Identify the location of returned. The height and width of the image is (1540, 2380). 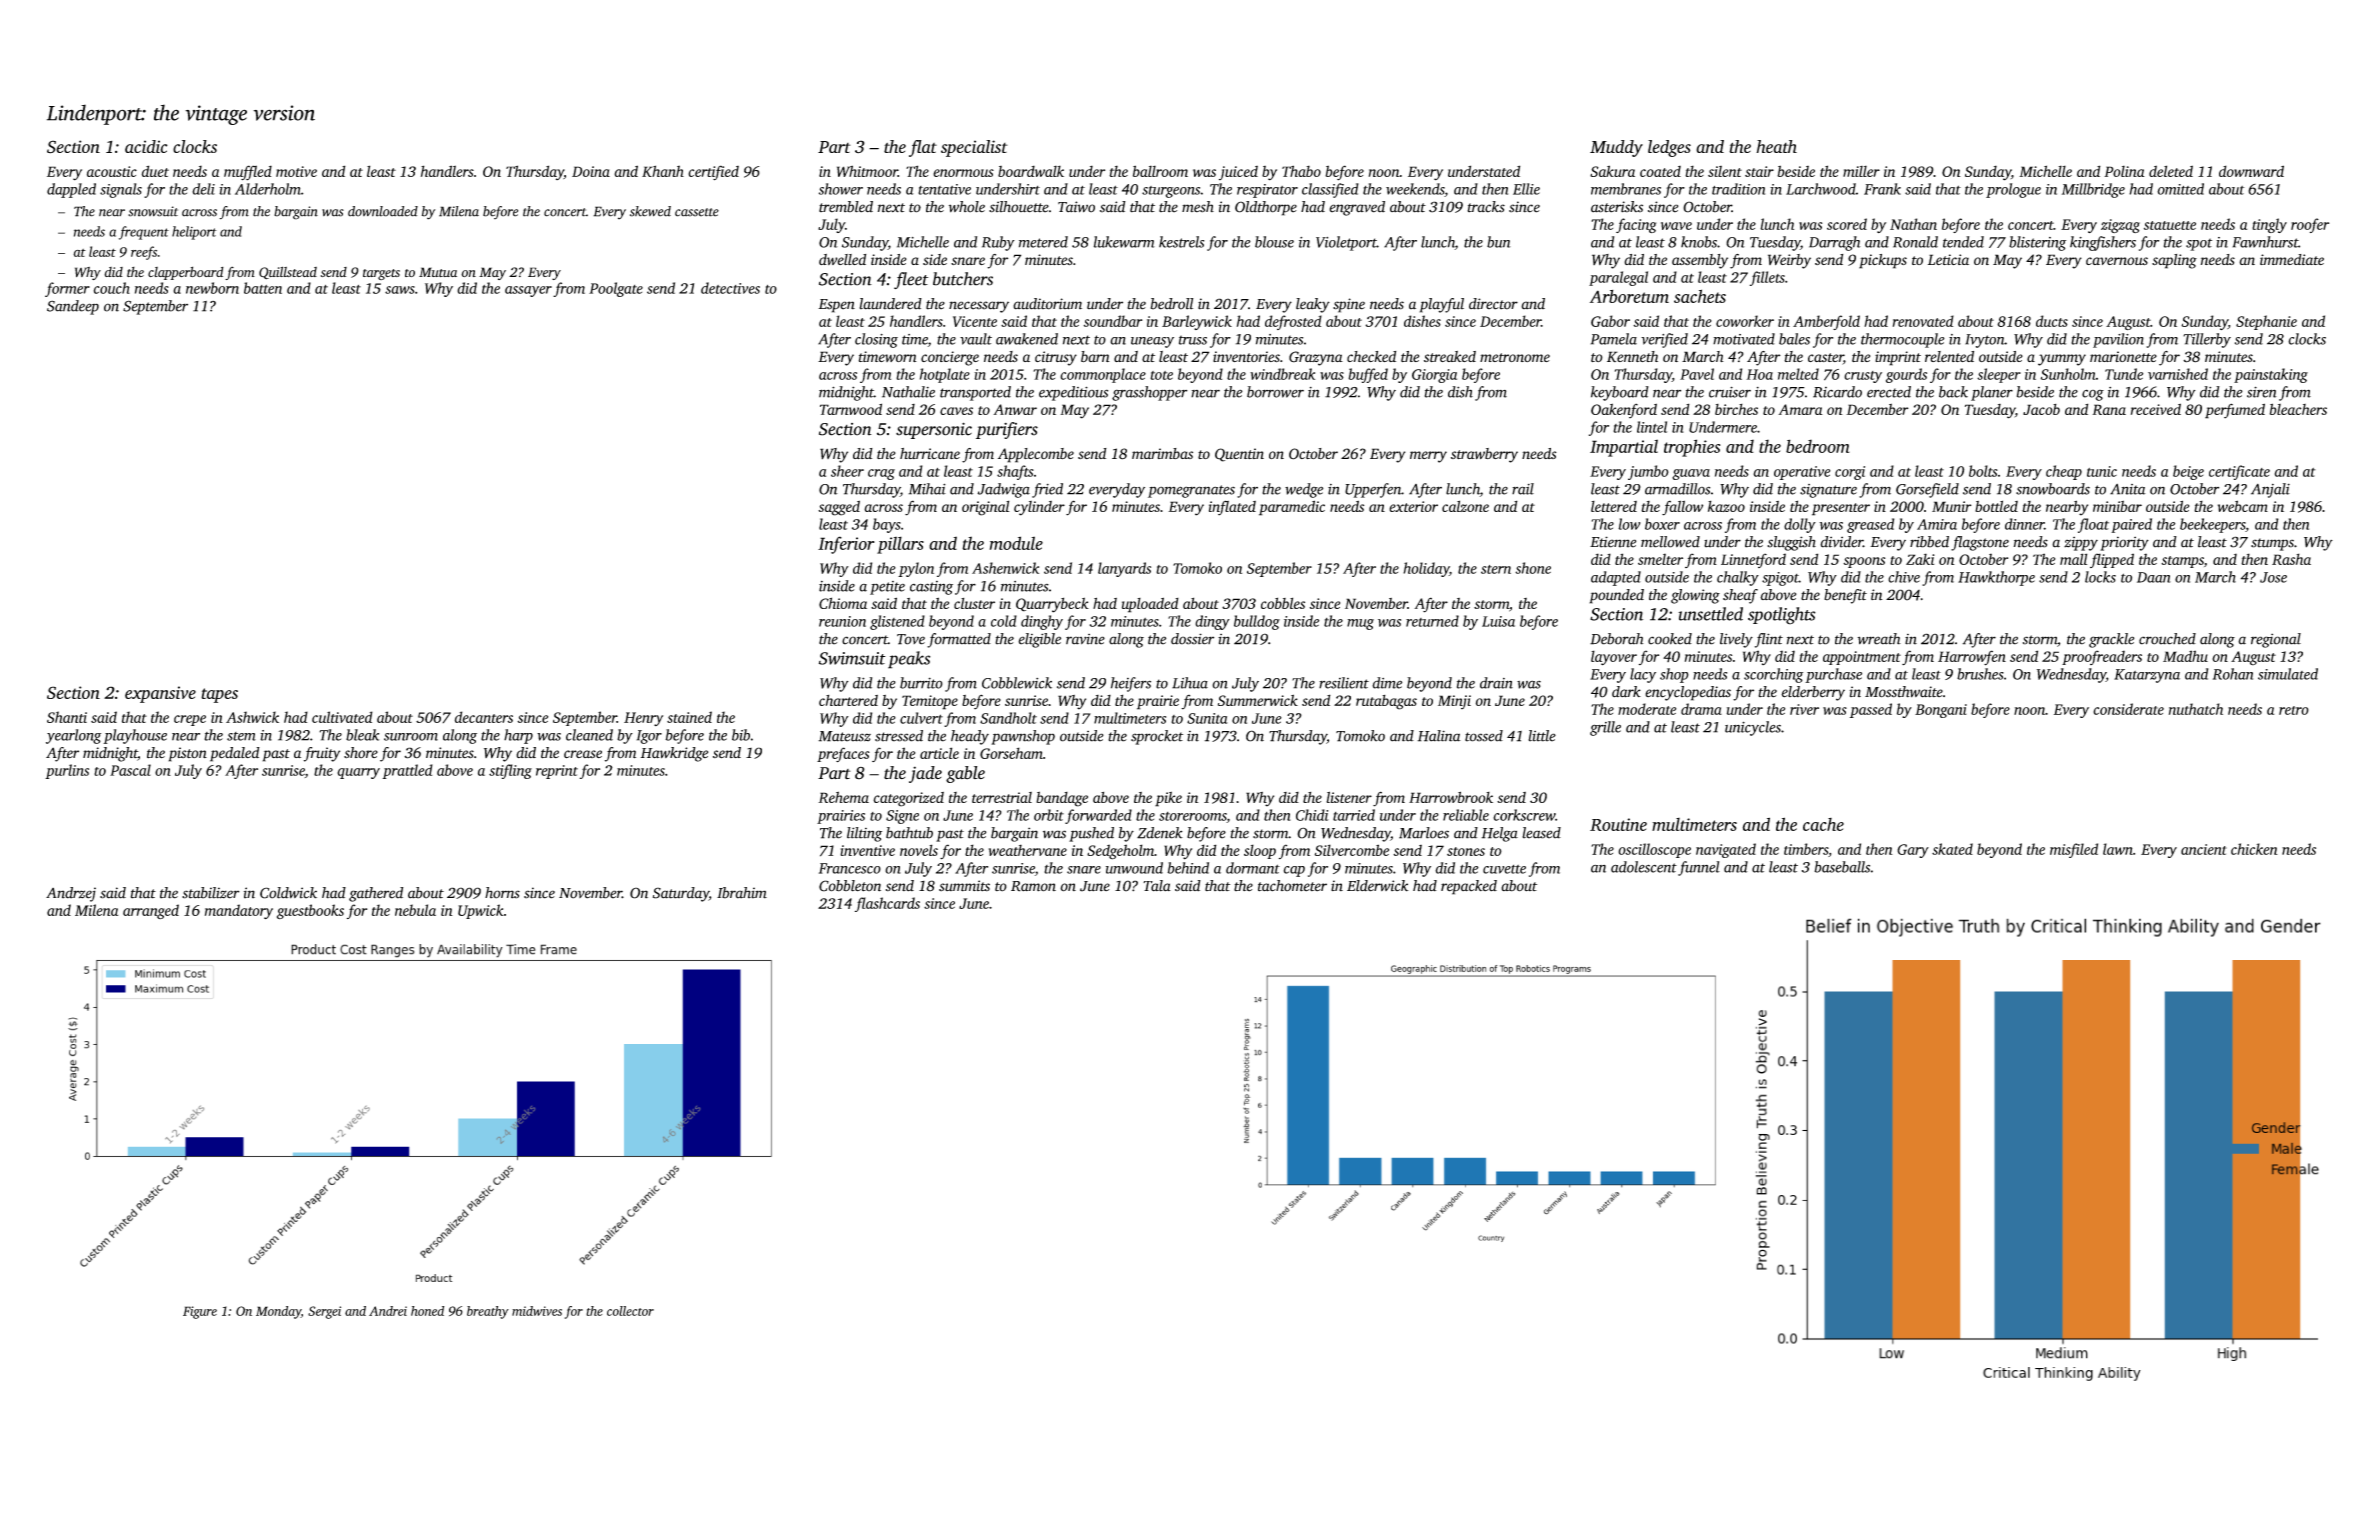
(1432, 621).
